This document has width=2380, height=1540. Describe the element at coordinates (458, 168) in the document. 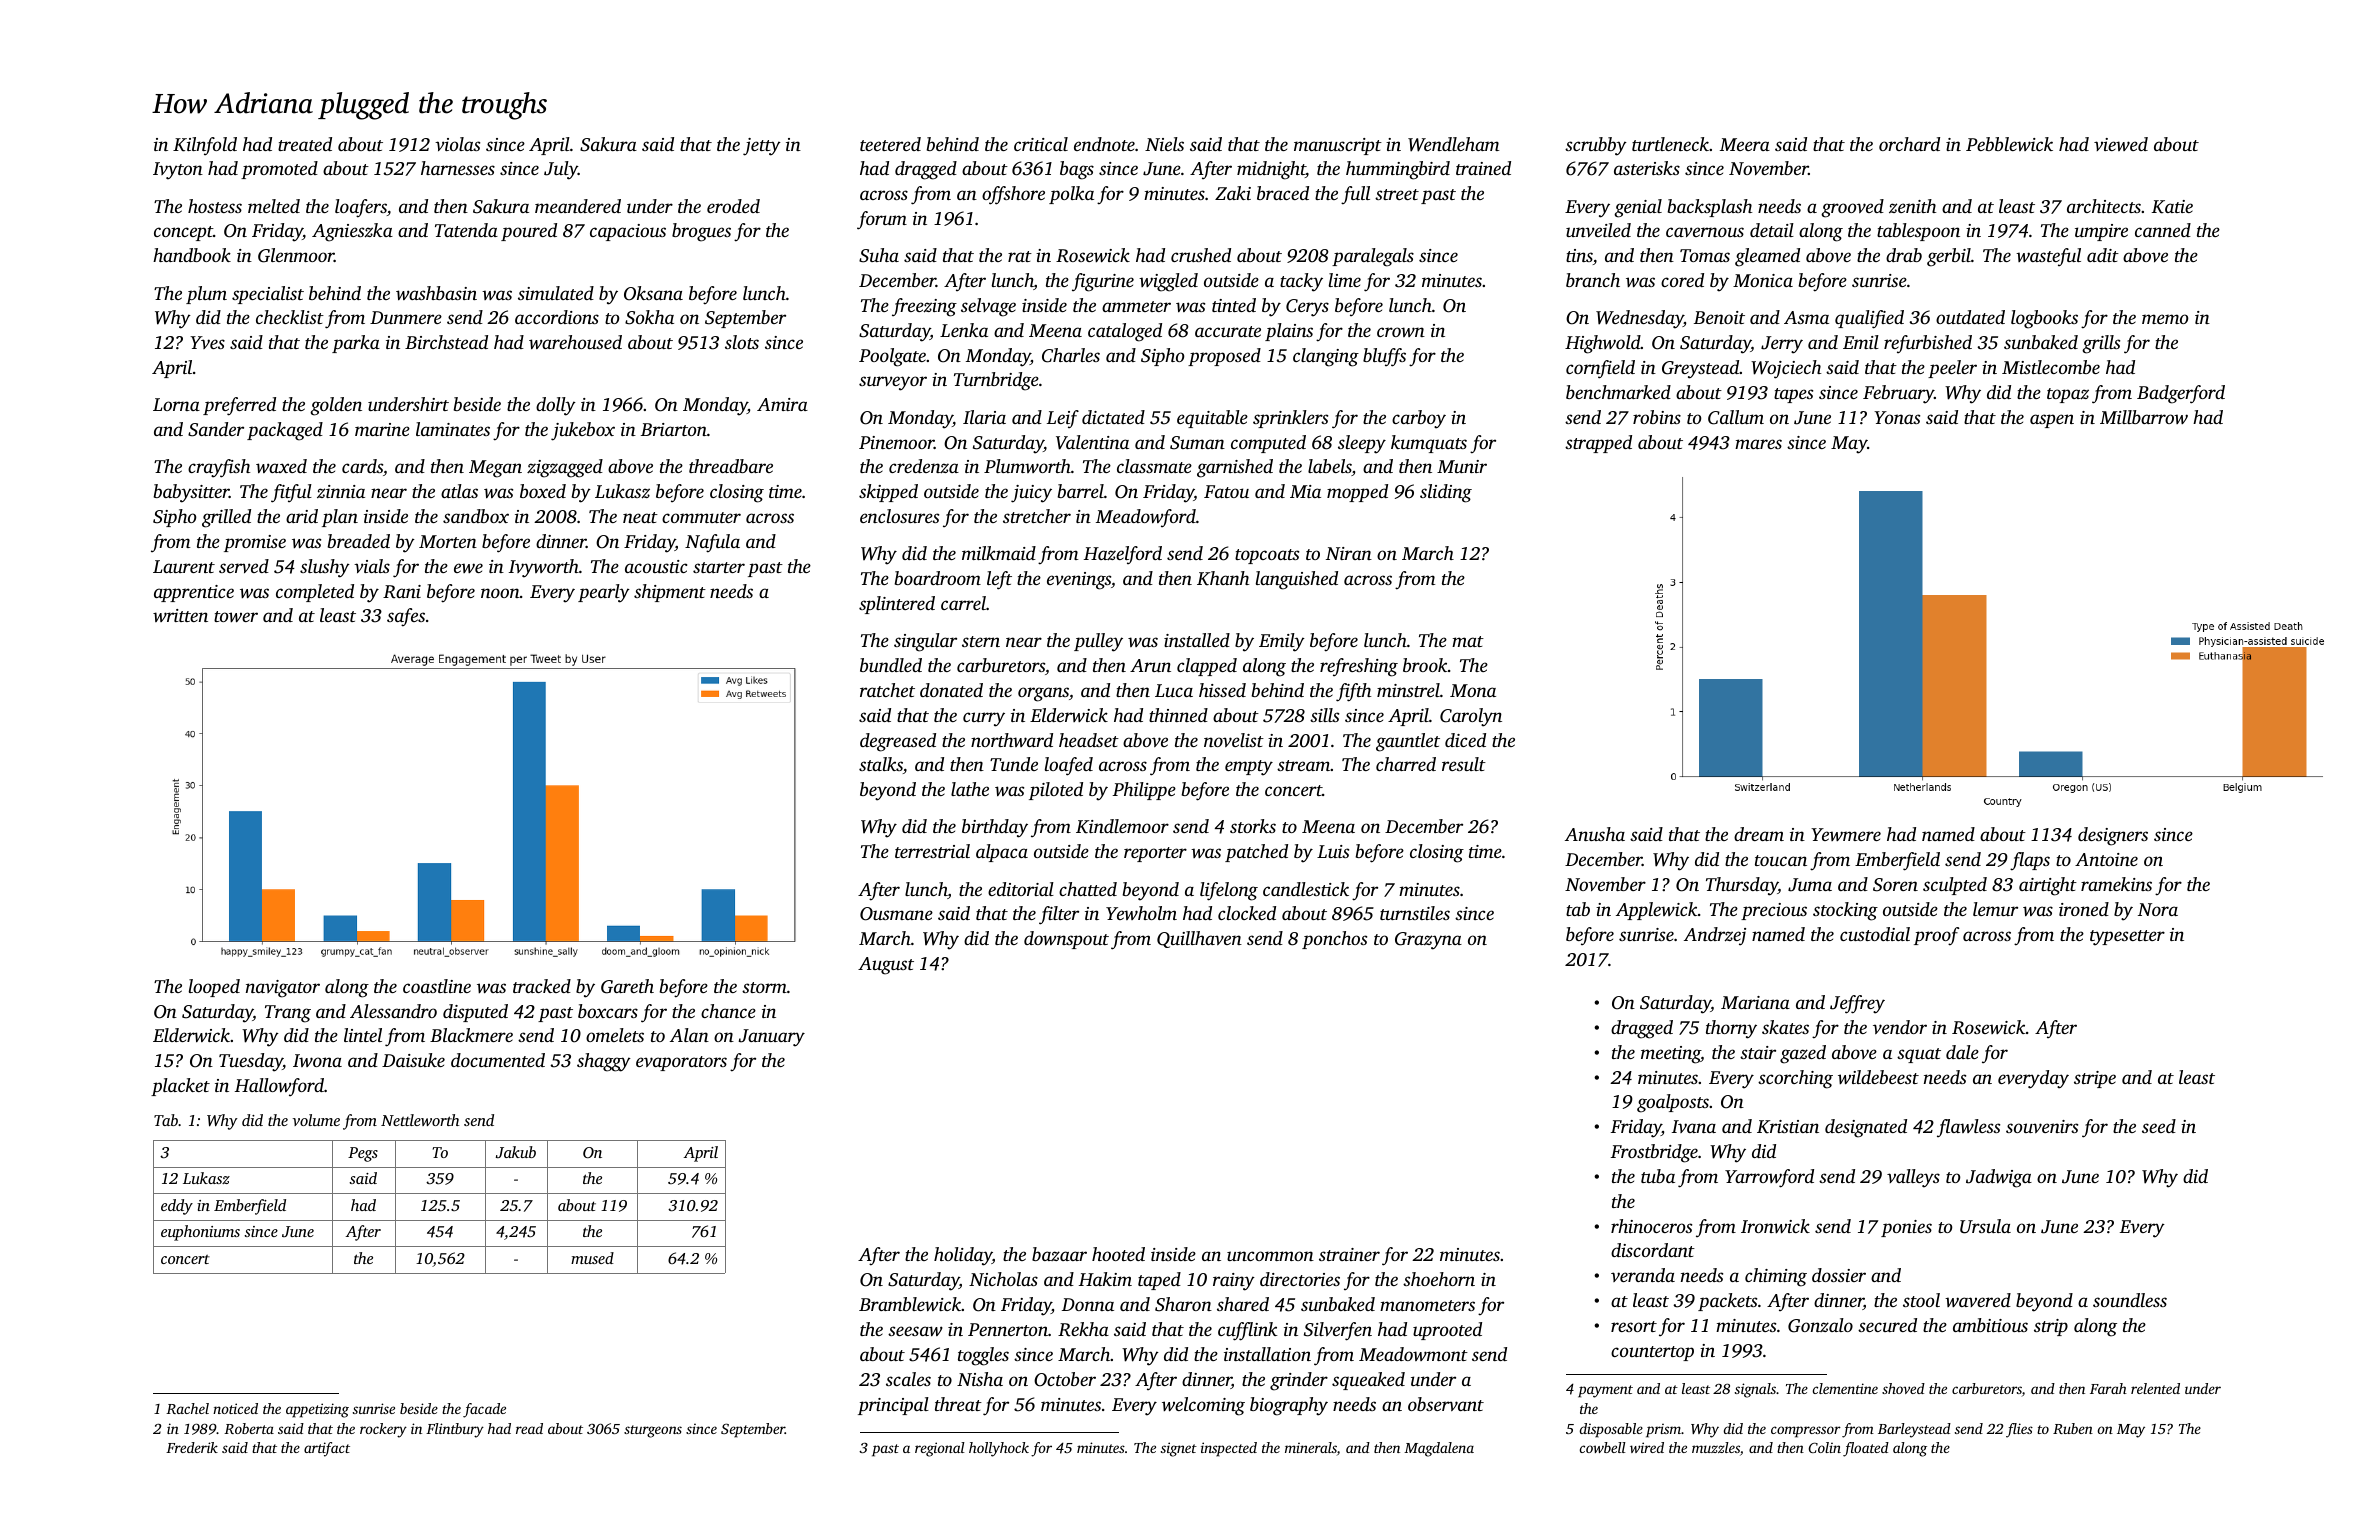

I see `harnesses` at that location.
